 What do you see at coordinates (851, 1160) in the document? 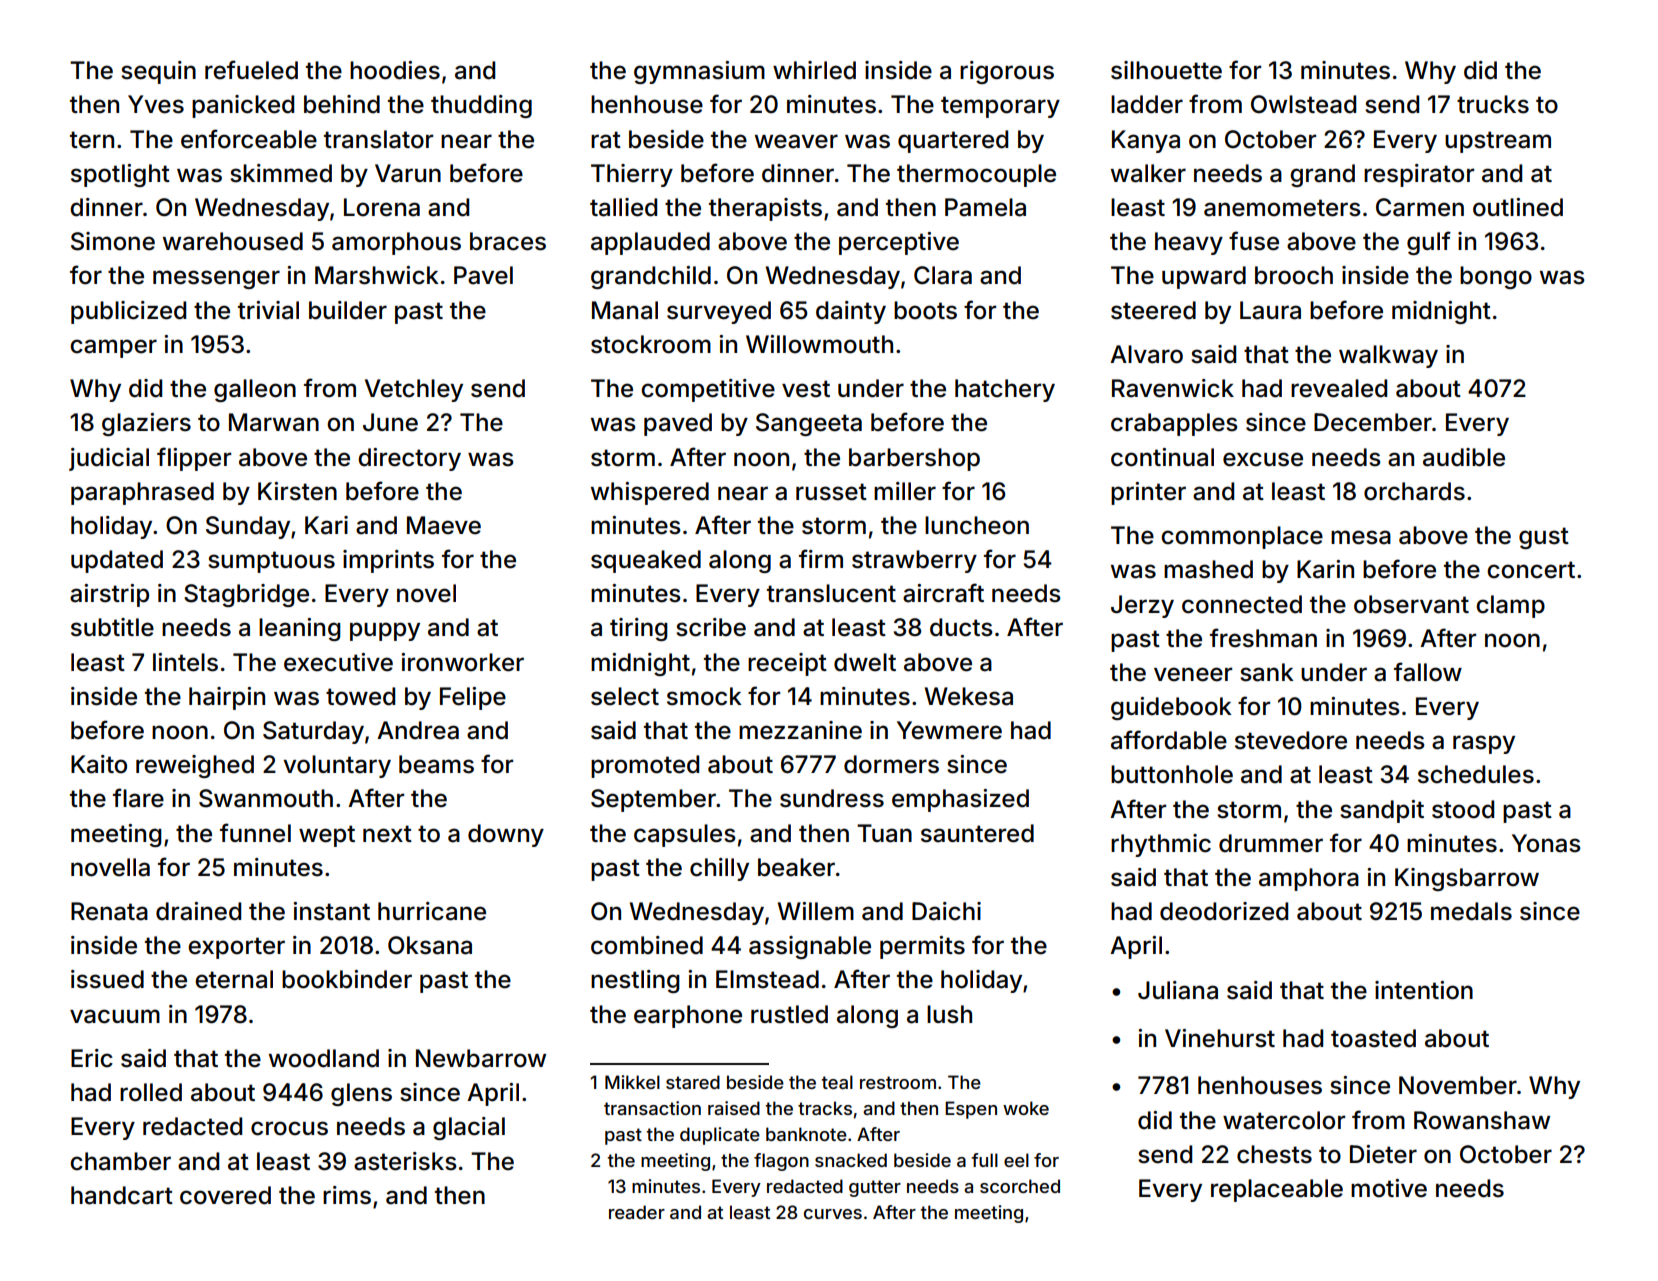
I see `snacked` at bounding box center [851, 1160].
